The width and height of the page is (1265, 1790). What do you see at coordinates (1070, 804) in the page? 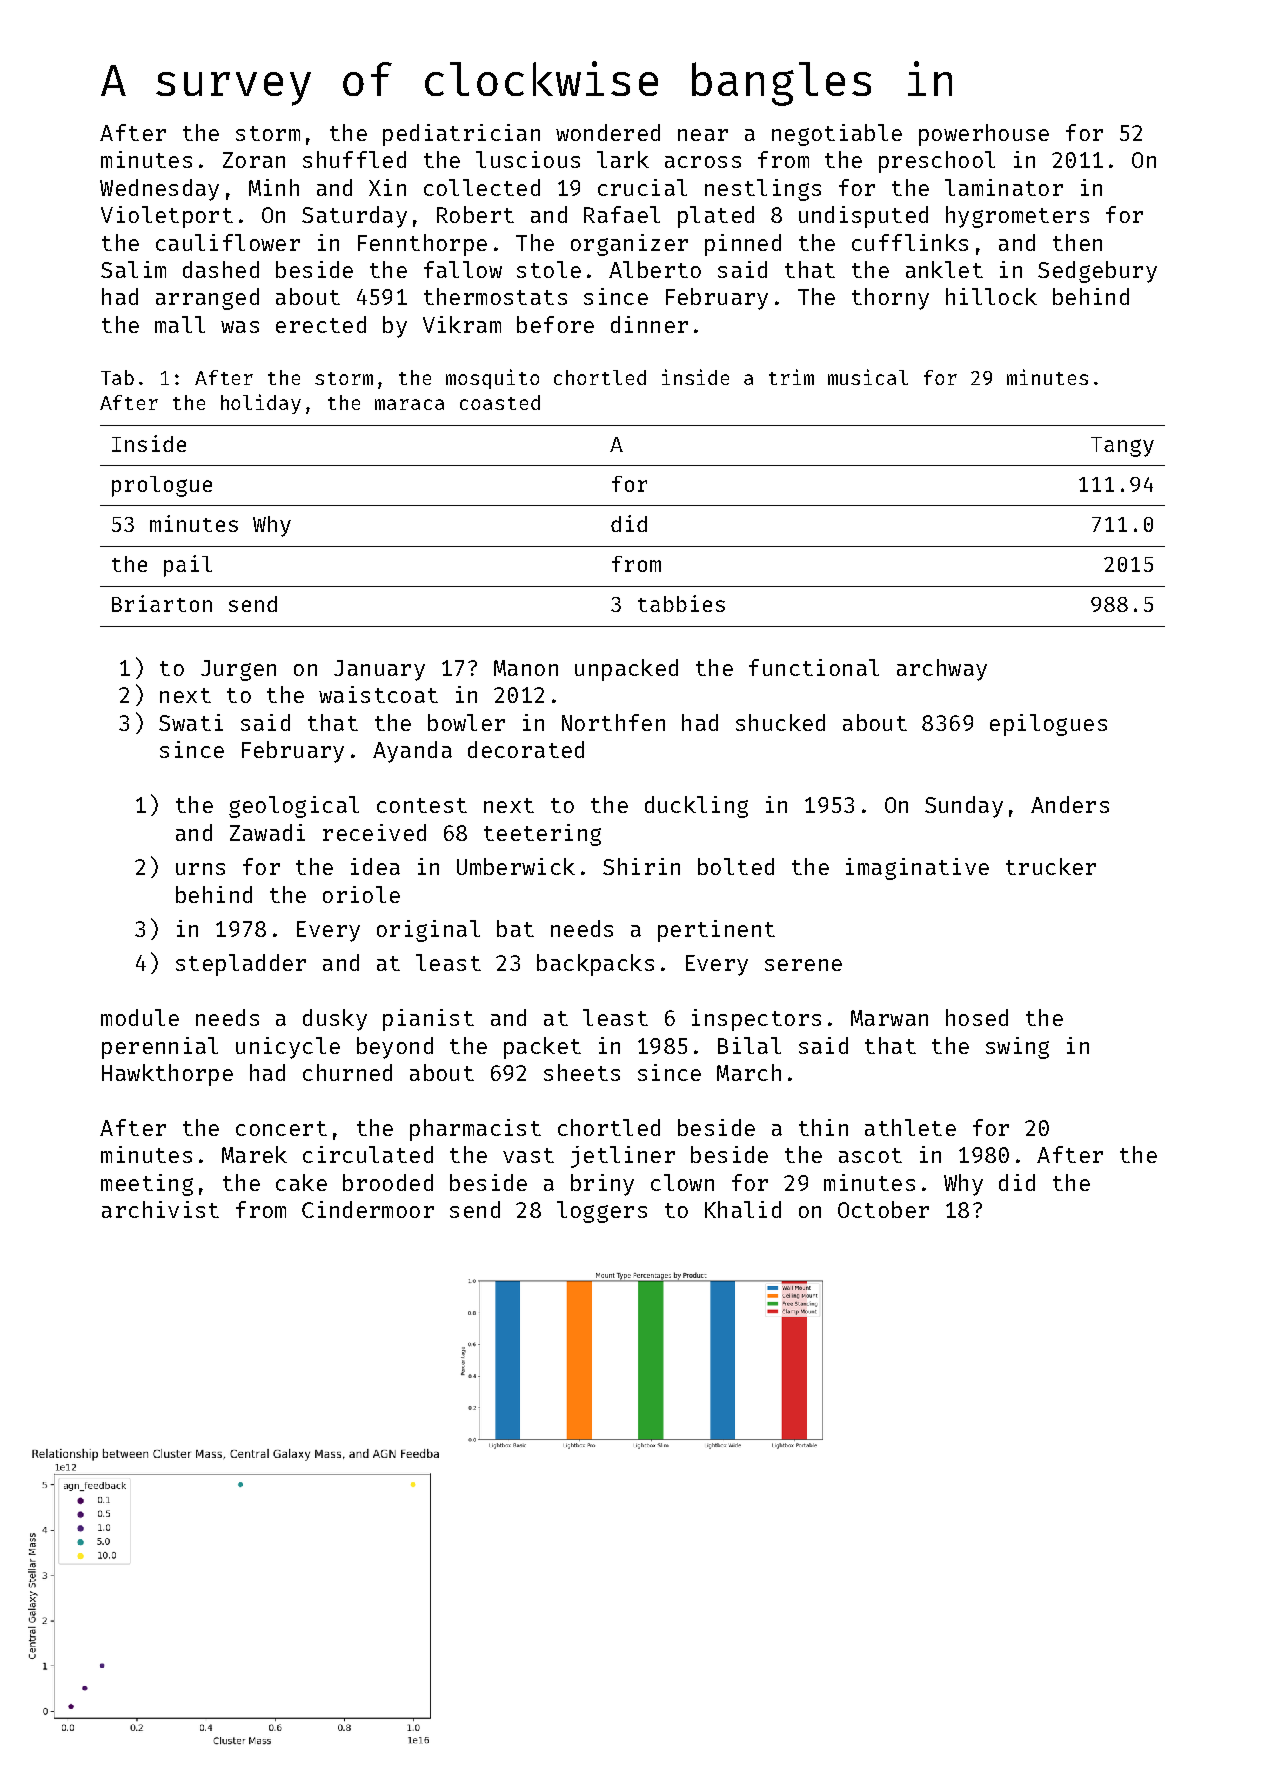
I see `Anders` at bounding box center [1070, 804].
